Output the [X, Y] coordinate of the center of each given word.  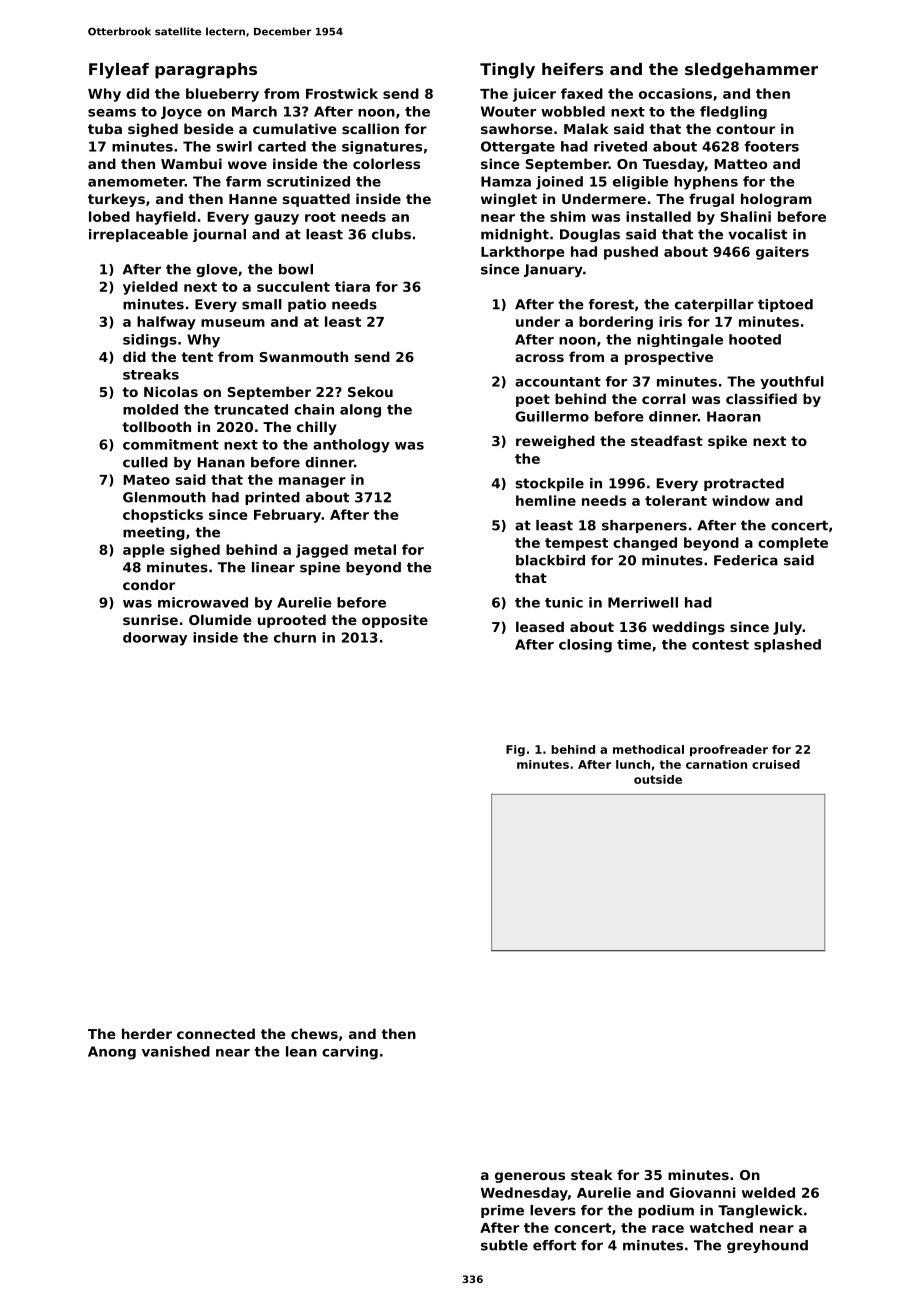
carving [350, 1053]
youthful [792, 382]
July [787, 628]
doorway [155, 639]
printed [272, 498]
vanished [176, 1051]
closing [585, 646]
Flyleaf [119, 71]
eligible [640, 183]
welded [768, 1192]
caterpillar [714, 305]
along [360, 411]
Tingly [507, 71]
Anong [112, 1053]
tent [197, 357]
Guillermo [552, 416]
